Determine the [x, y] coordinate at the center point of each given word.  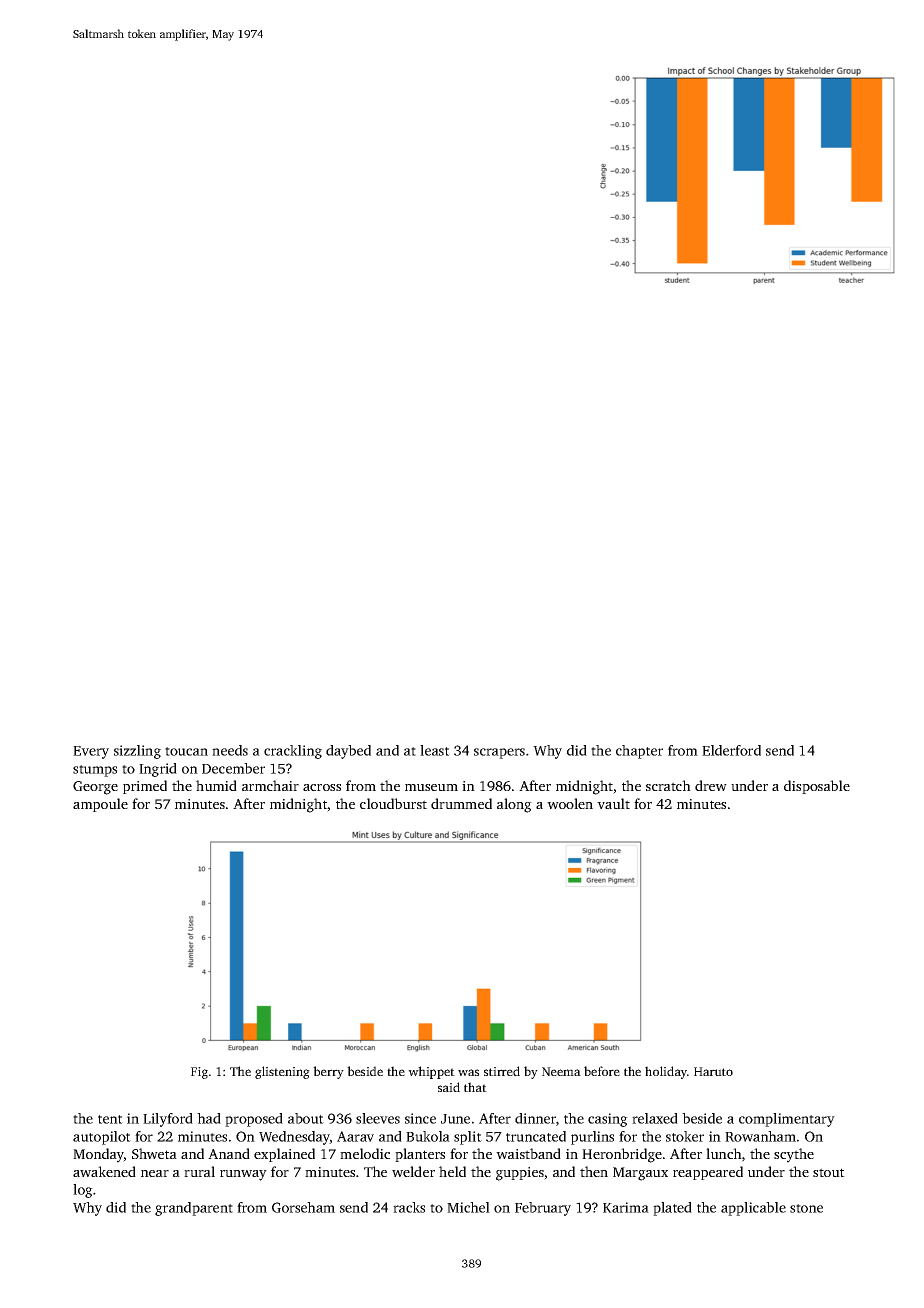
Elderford [731, 750]
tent [110, 1119]
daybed [348, 752]
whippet [431, 1072]
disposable [817, 787]
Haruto [713, 1071]
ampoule [100, 805]
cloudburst [393, 803]
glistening [282, 1072]
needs [230, 750]
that [475, 1087]
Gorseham [303, 1207]
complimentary [787, 1120]
